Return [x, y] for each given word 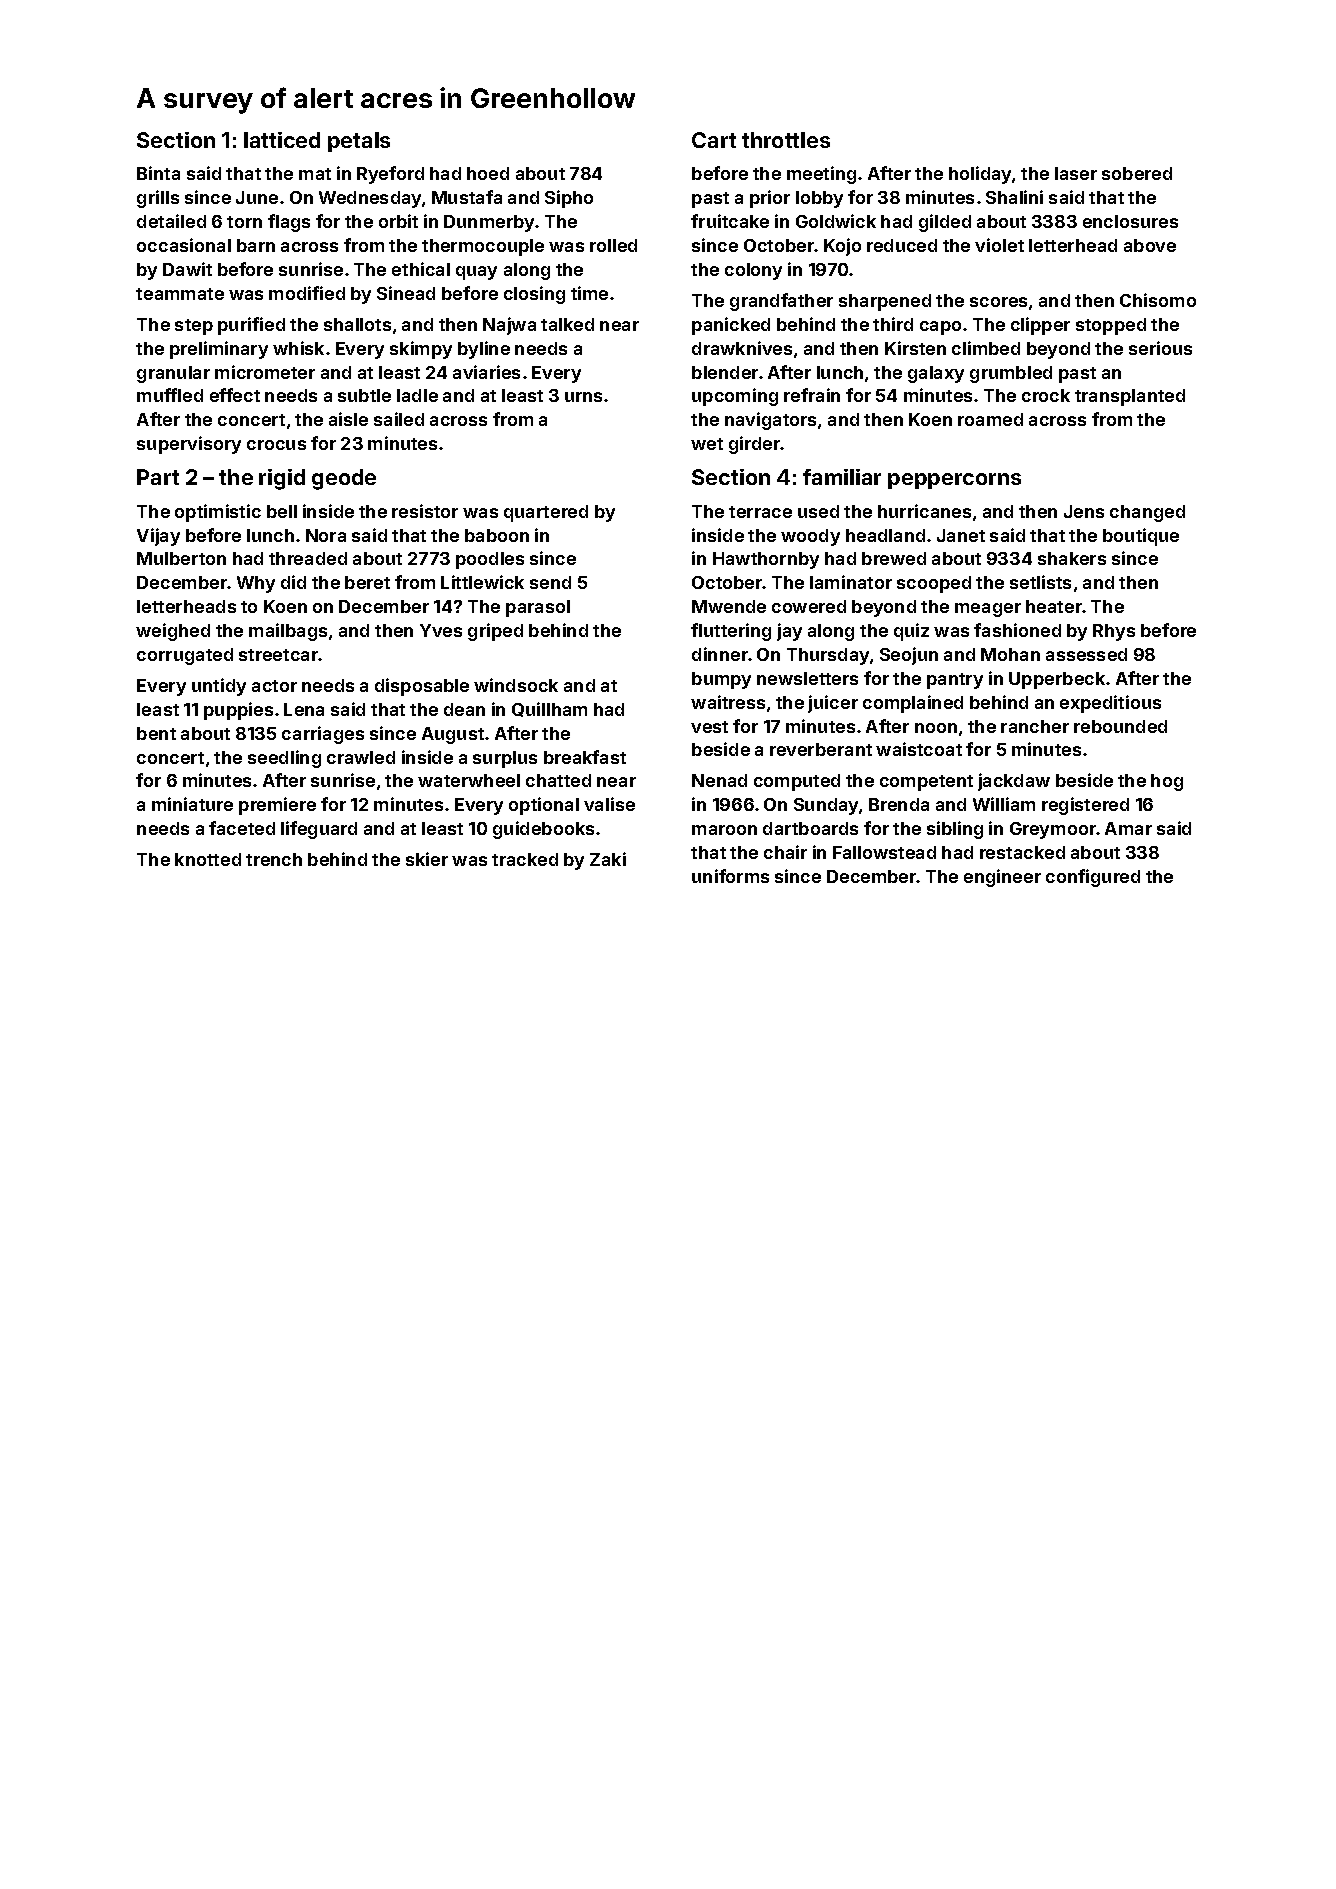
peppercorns [954, 481]
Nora [326, 535]
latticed [282, 140]
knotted [208, 859]
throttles [786, 140]
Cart [714, 140]
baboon [497, 535]
